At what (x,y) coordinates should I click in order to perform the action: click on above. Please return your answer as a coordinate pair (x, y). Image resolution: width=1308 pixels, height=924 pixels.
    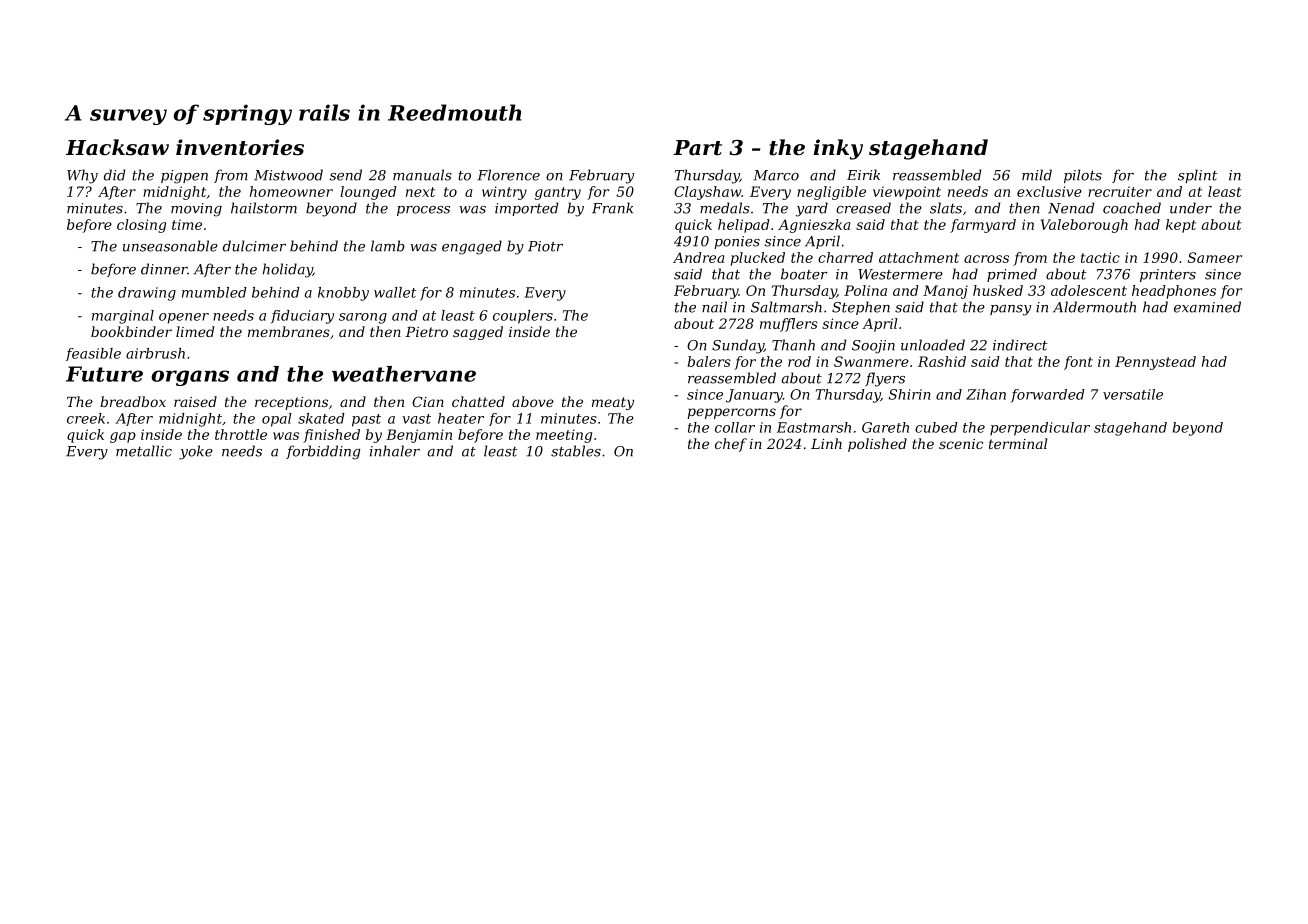
    Looking at the image, I should click on (533, 401).
